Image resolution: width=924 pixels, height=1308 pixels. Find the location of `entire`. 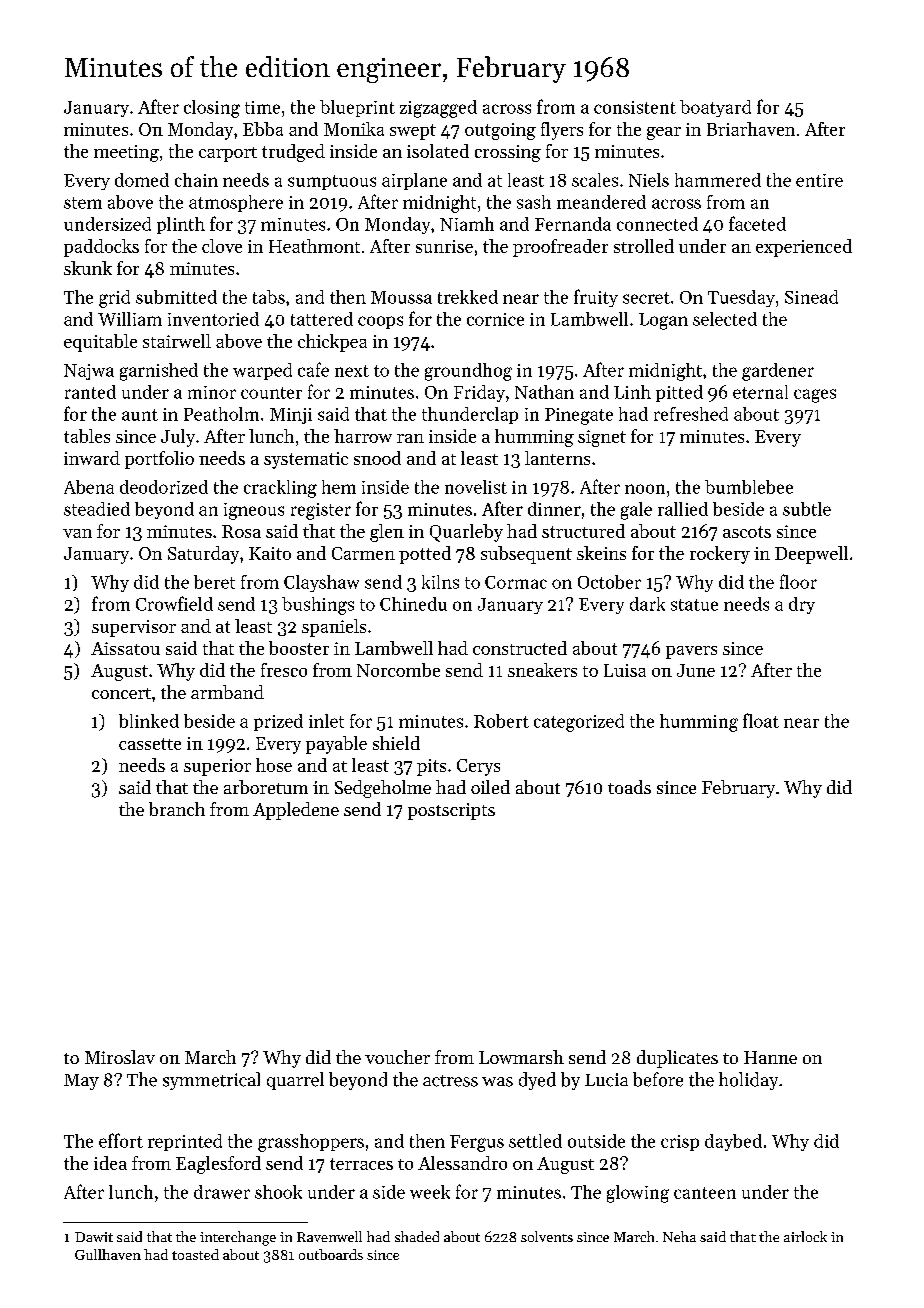

entire is located at coordinates (819, 180).
